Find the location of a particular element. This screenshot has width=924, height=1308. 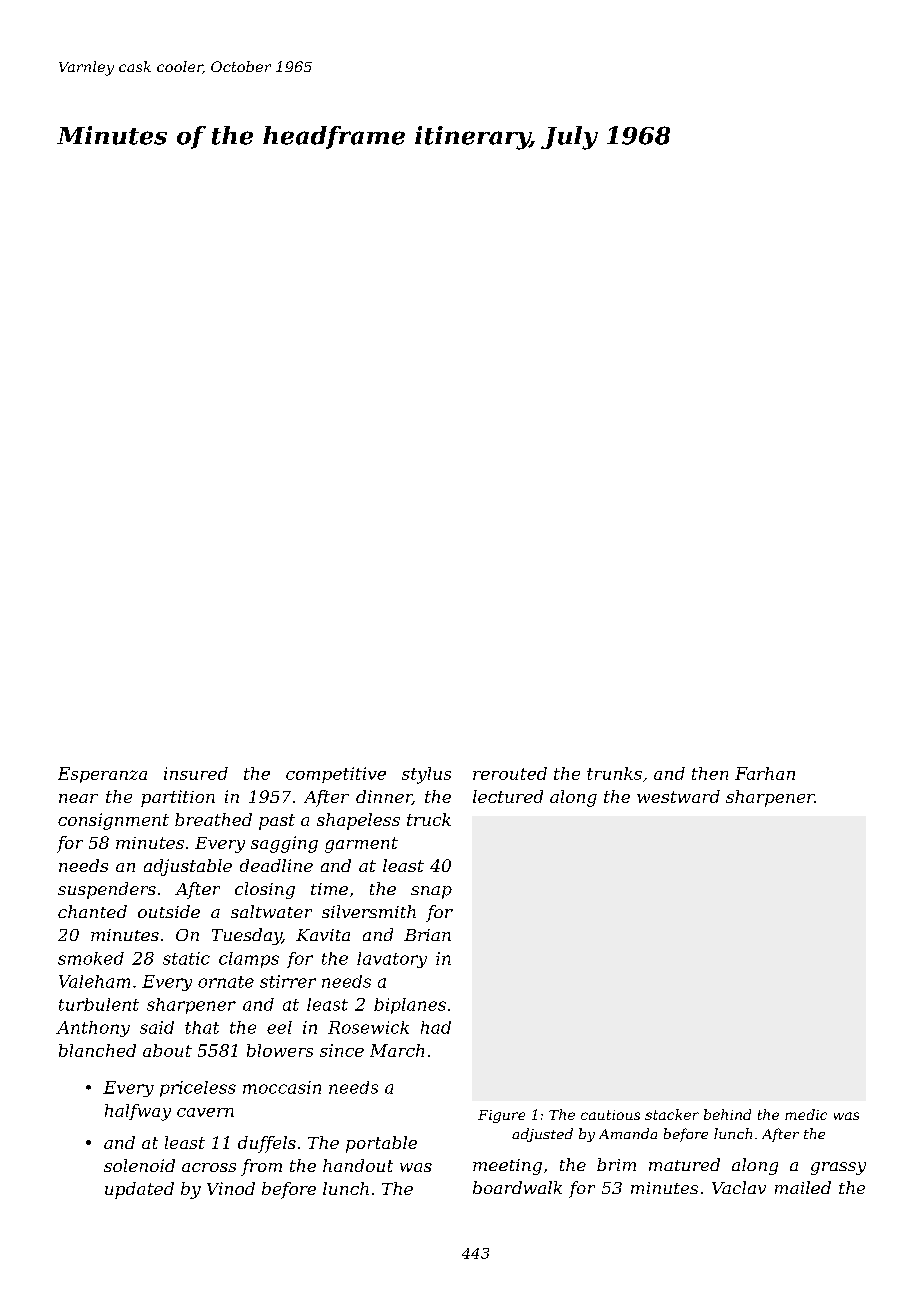

Farhan is located at coordinates (765, 773).
